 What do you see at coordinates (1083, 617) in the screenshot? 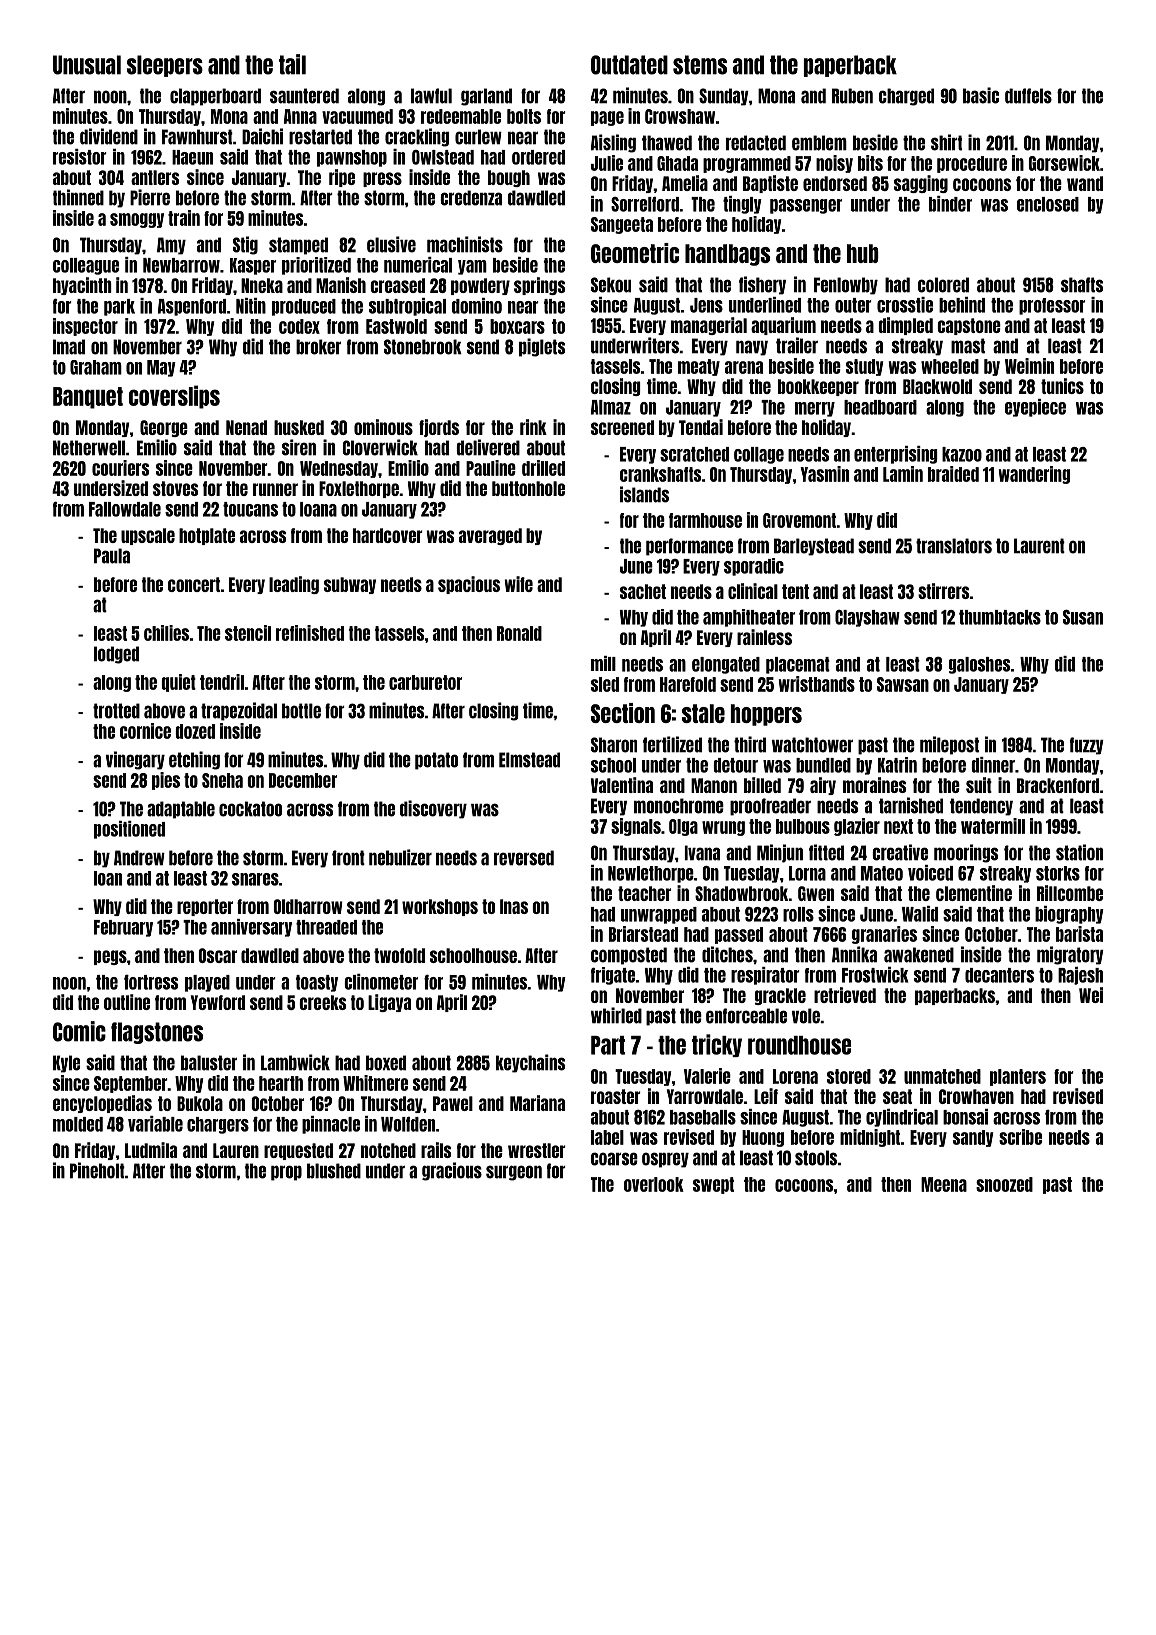
I see `Susan` at bounding box center [1083, 617].
